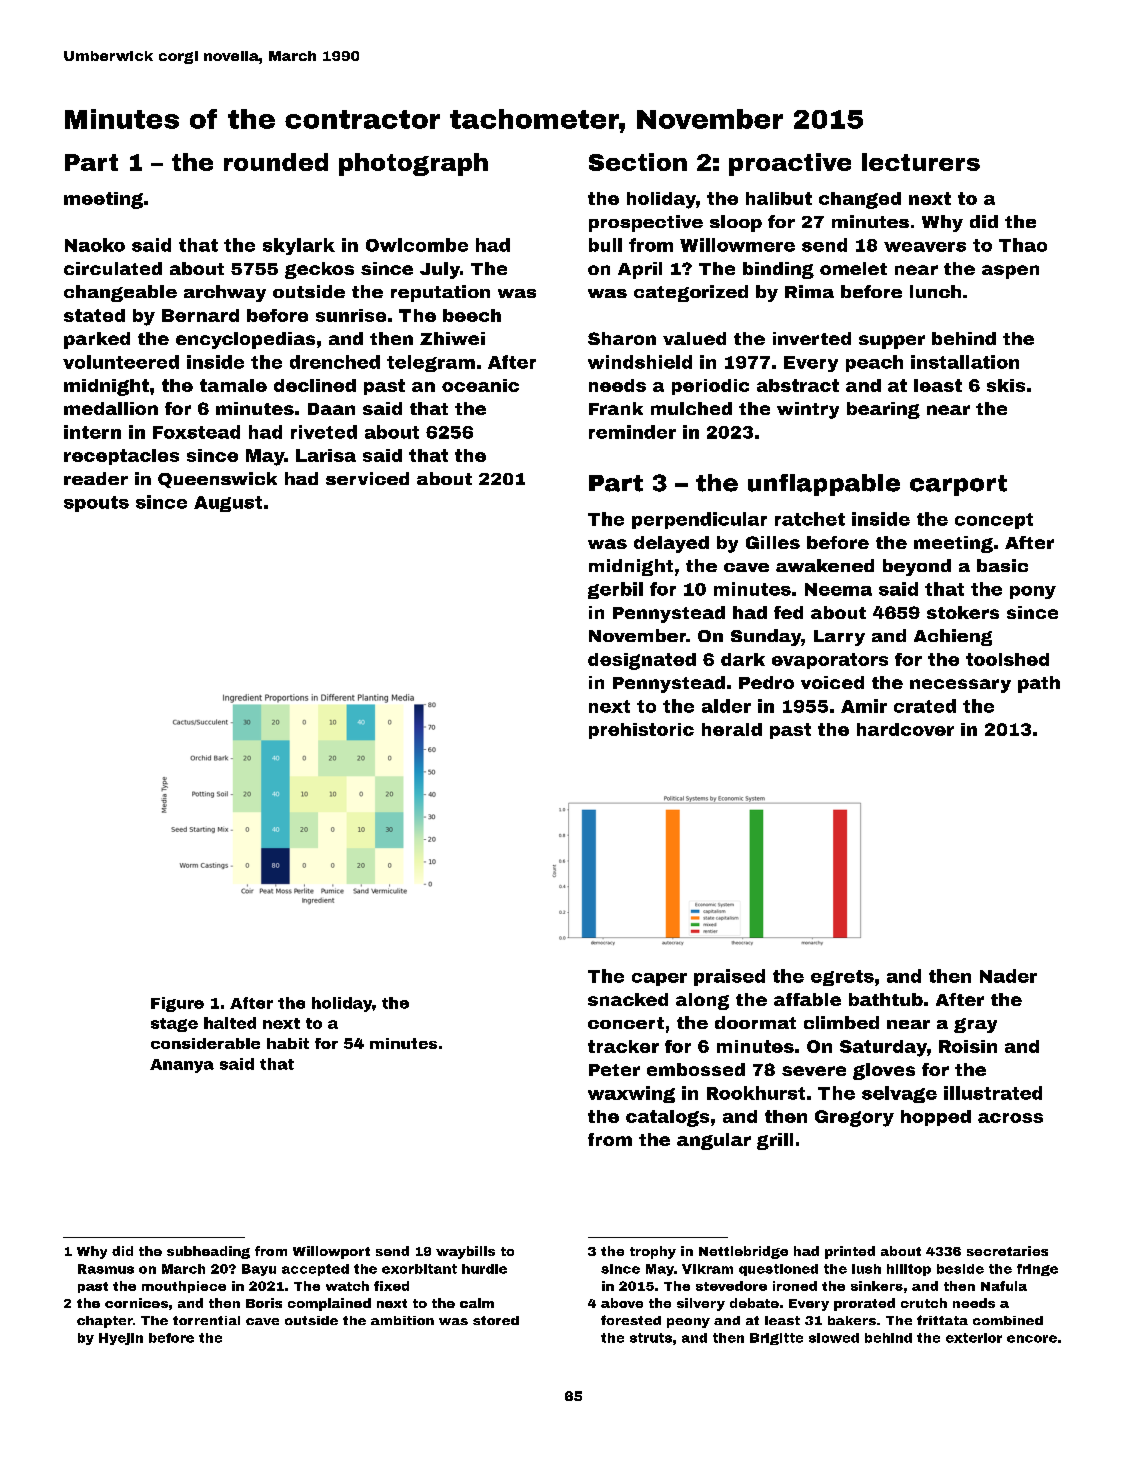 This image has height=1460, width=1128. Describe the element at coordinates (276, 162) in the image. I see `rounded` at that location.
